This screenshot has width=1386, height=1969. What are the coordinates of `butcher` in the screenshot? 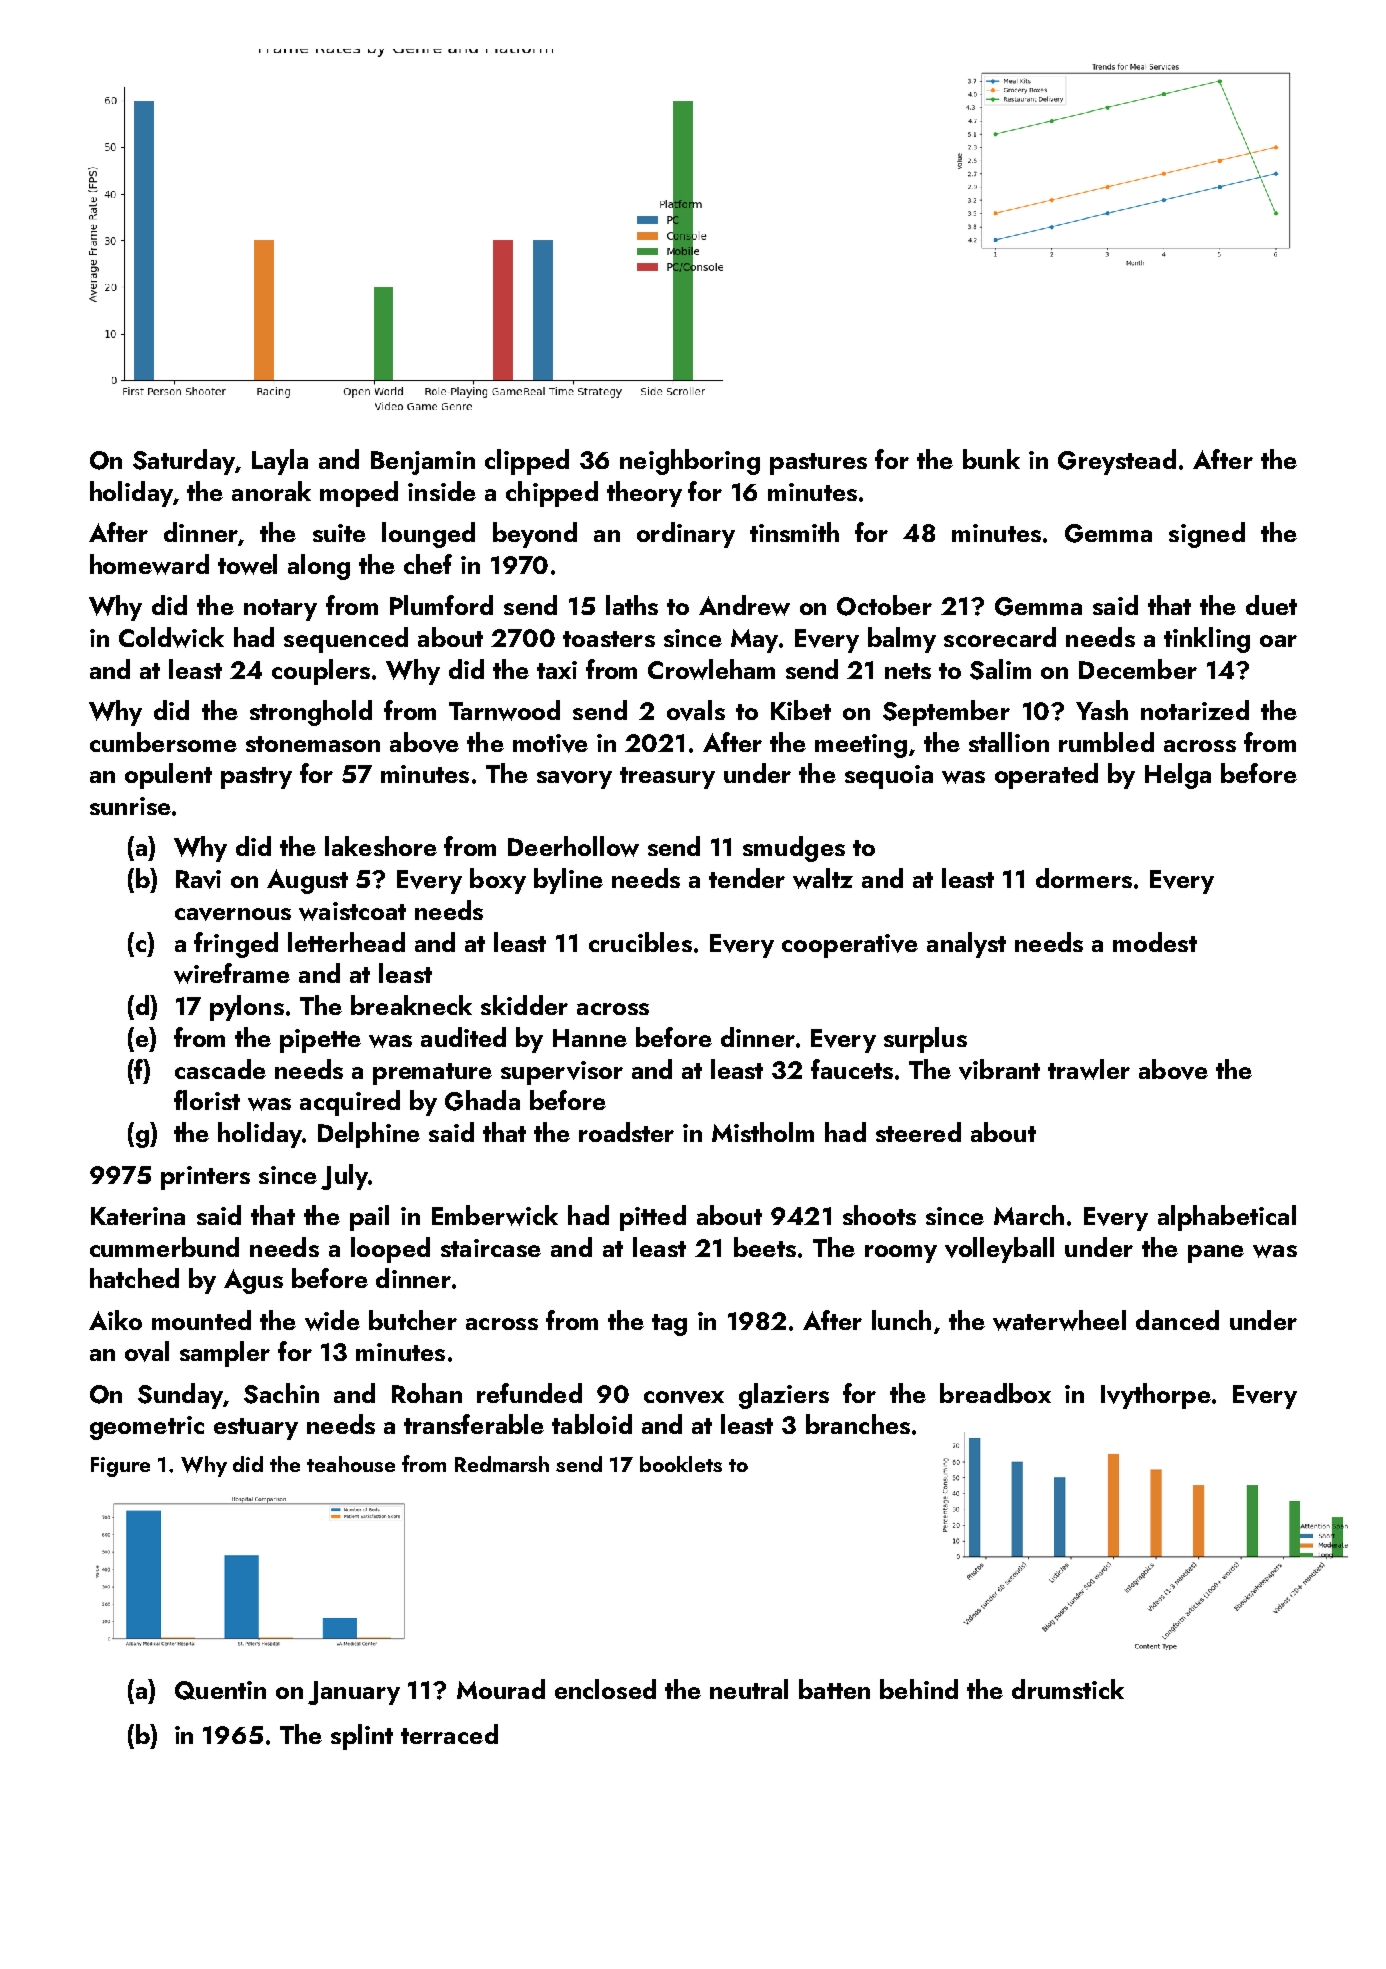 It's located at (413, 1320).
